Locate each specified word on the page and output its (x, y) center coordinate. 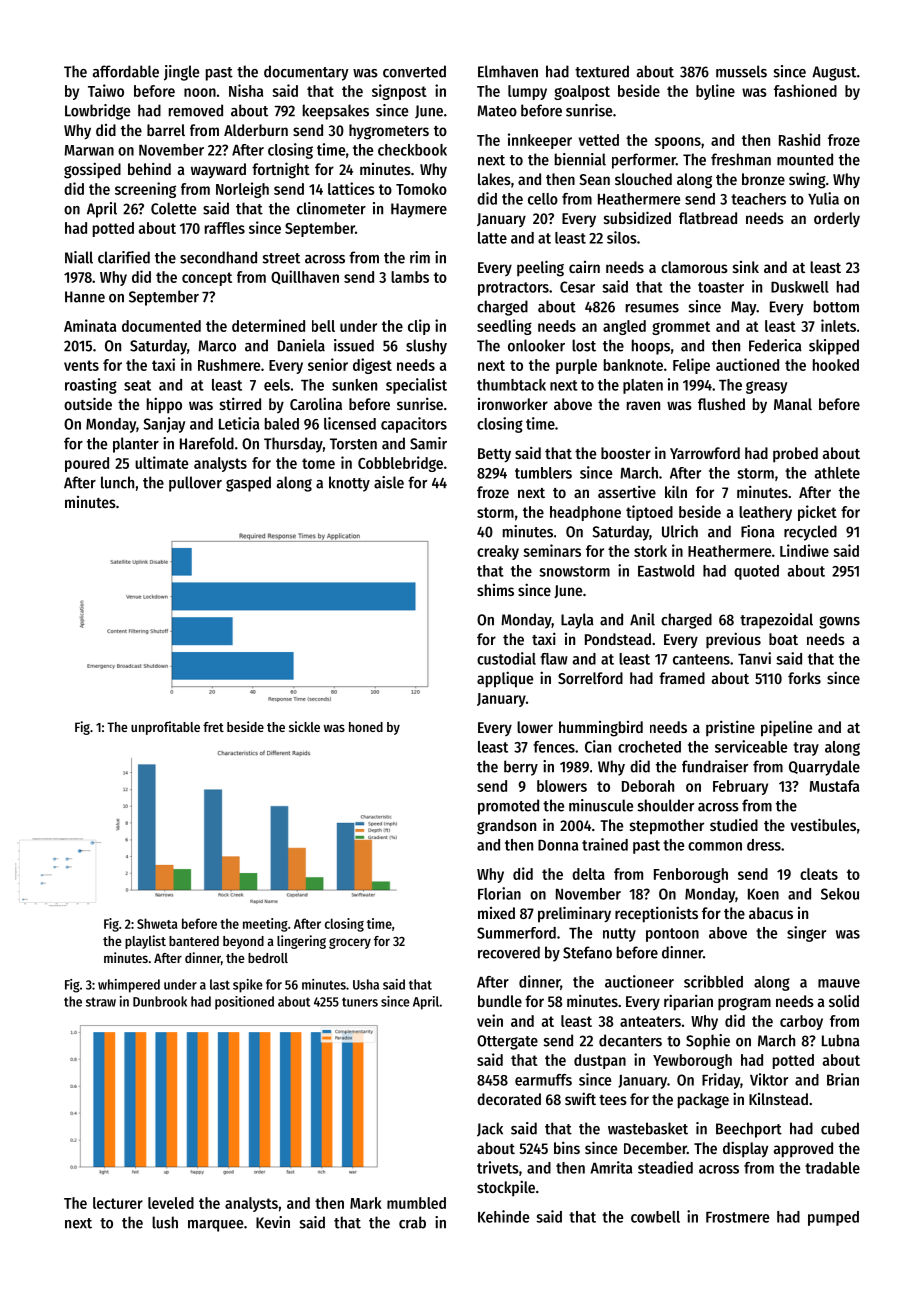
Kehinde (503, 1216)
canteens (701, 659)
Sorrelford (590, 678)
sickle (304, 726)
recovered (509, 952)
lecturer (118, 1203)
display (745, 1149)
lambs (410, 277)
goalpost (582, 92)
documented (161, 326)
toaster (721, 287)
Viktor (769, 1079)
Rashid (799, 139)
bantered (194, 941)
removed (196, 110)
